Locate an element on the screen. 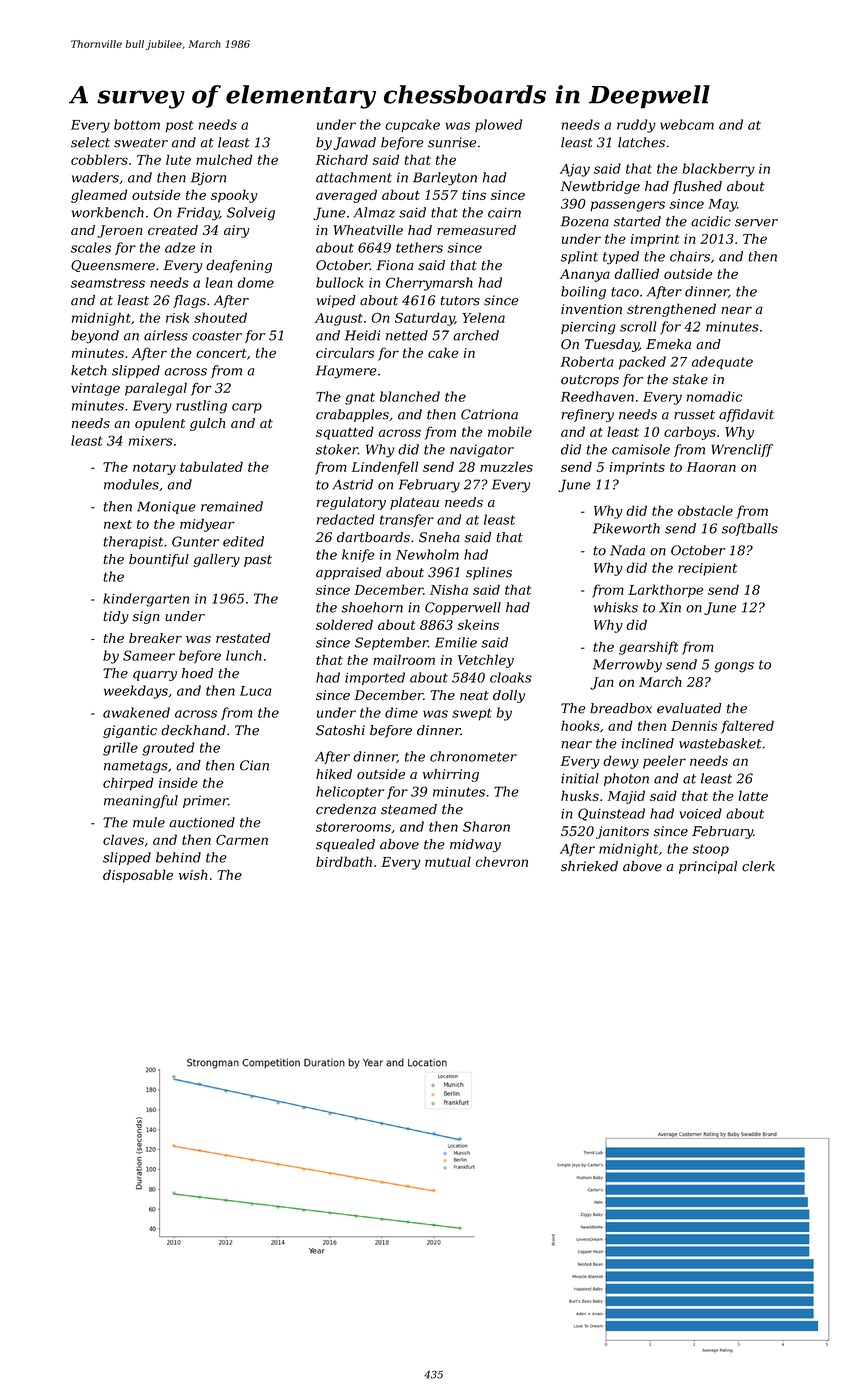 The image size is (849, 1400). plowed is located at coordinates (498, 125).
